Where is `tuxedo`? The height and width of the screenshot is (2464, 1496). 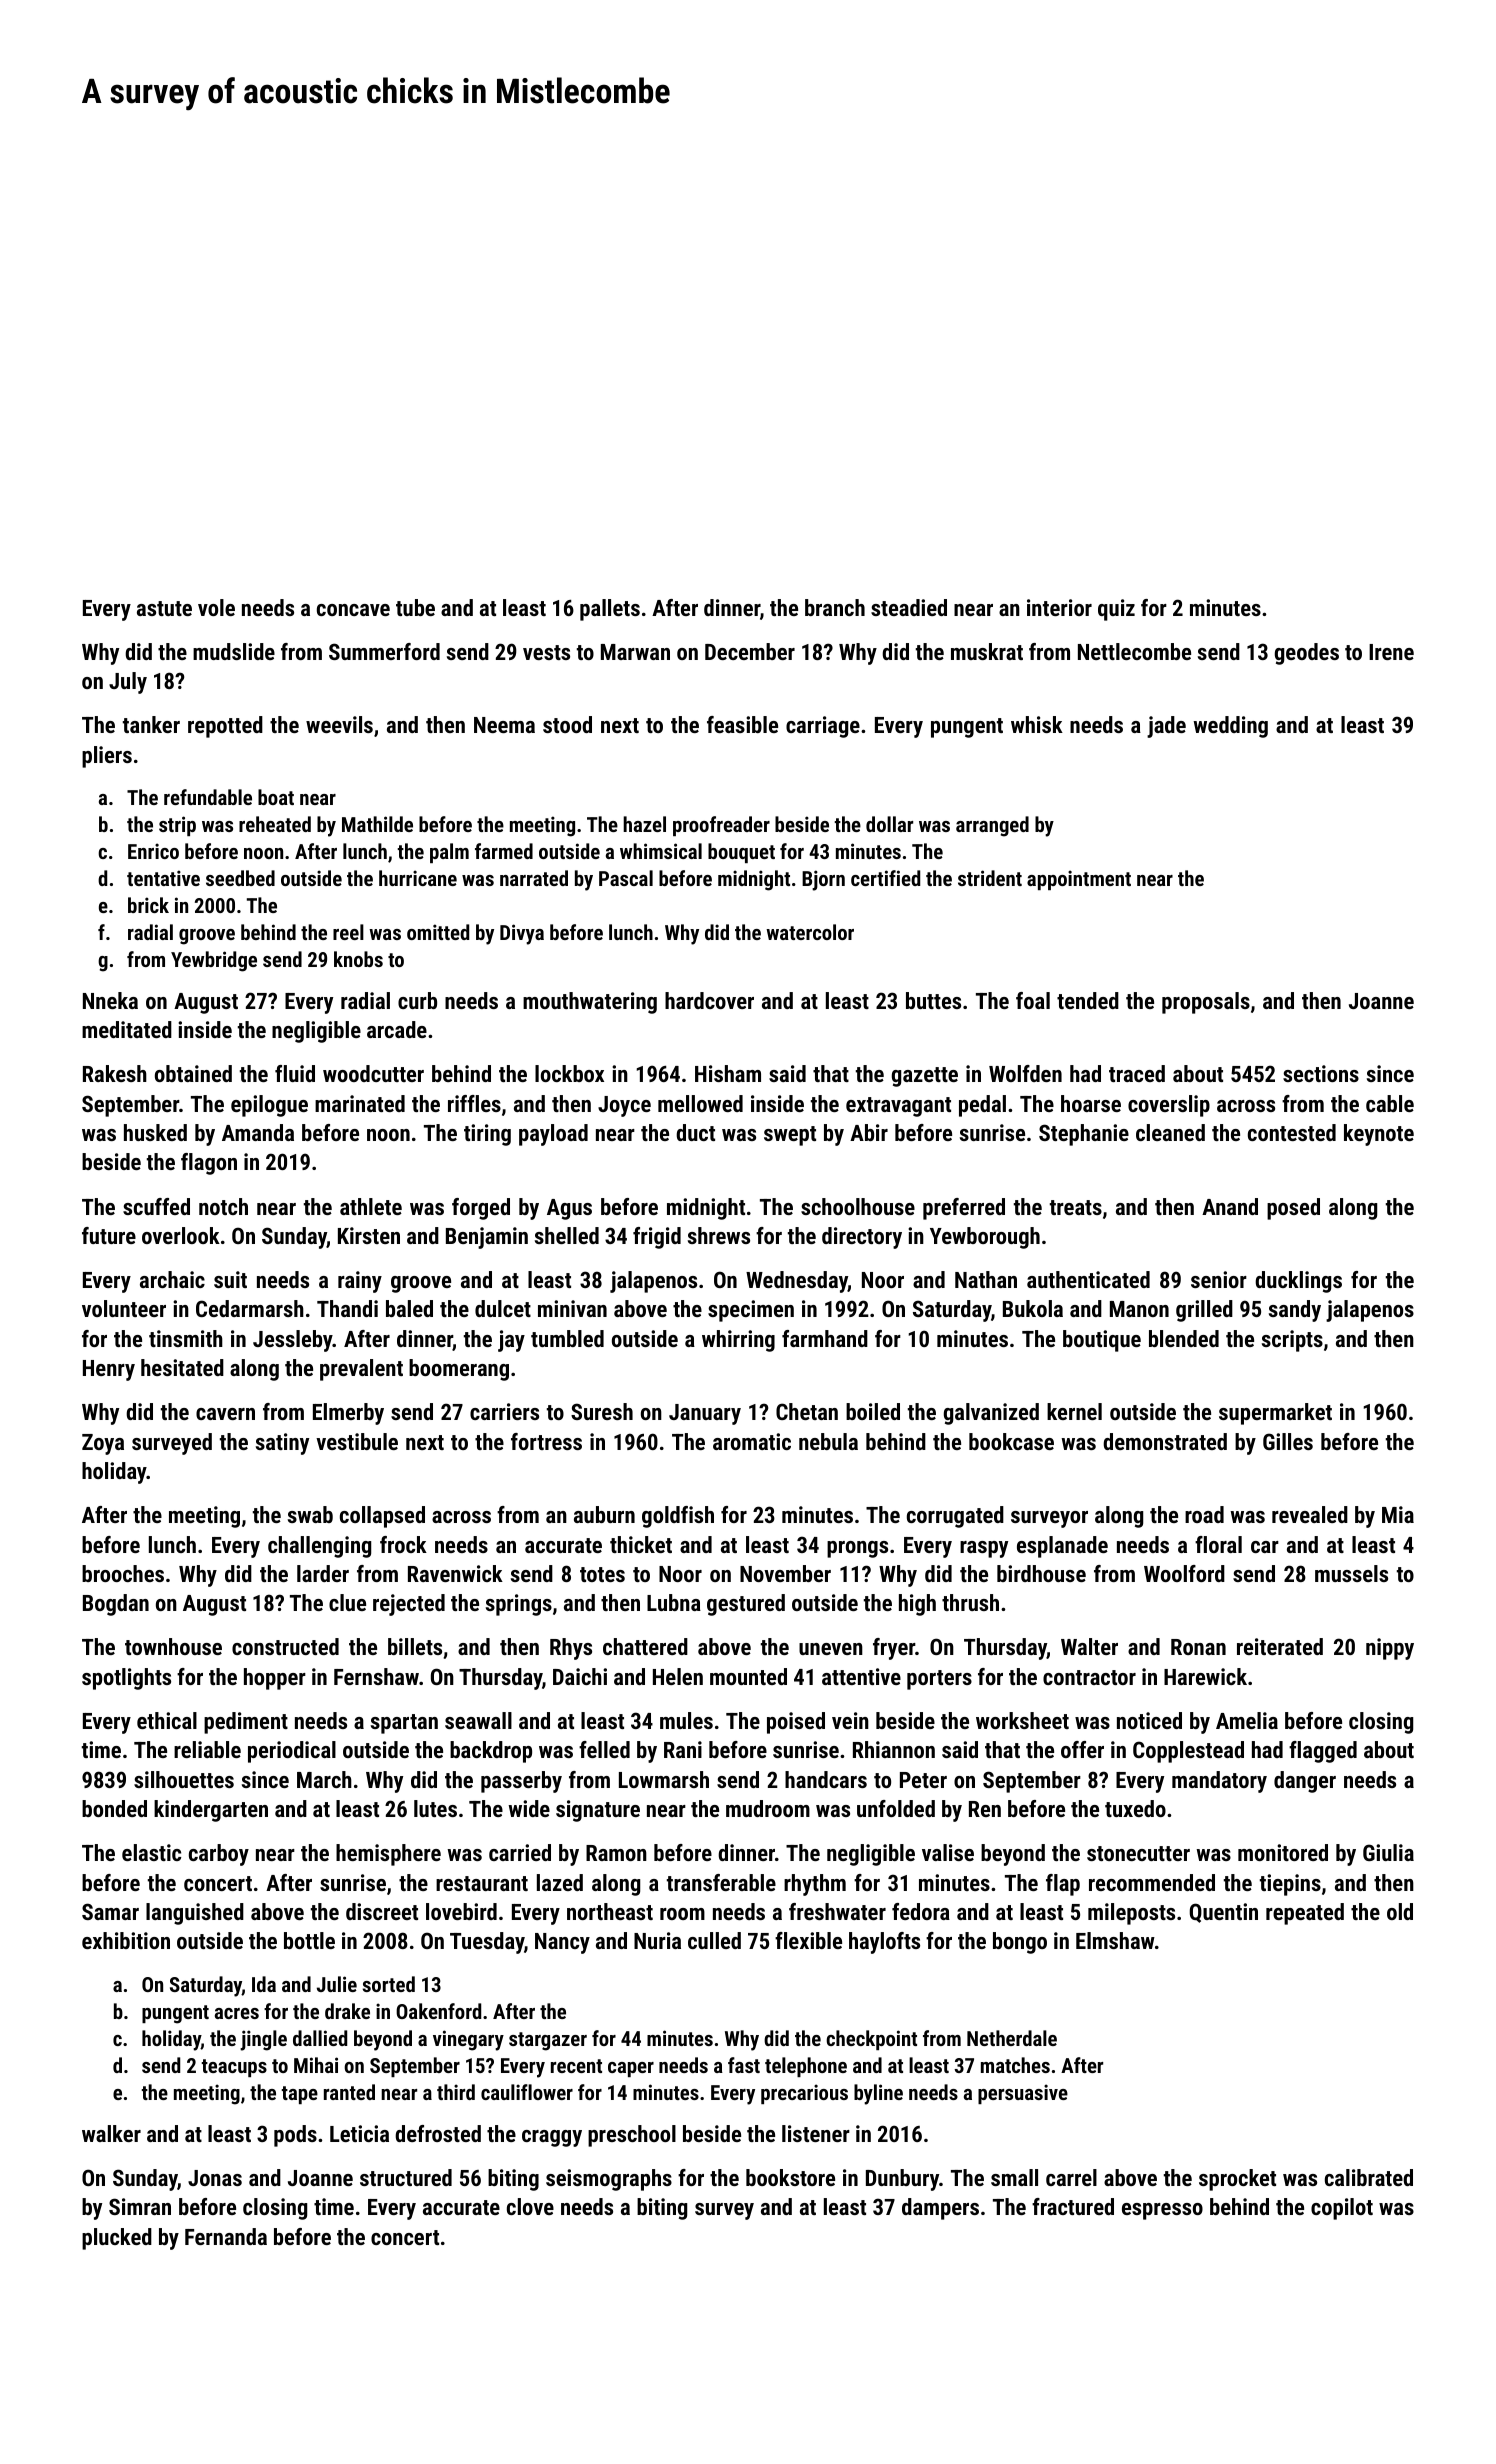
tuxedo is located at coordinates (1135, 1808).
